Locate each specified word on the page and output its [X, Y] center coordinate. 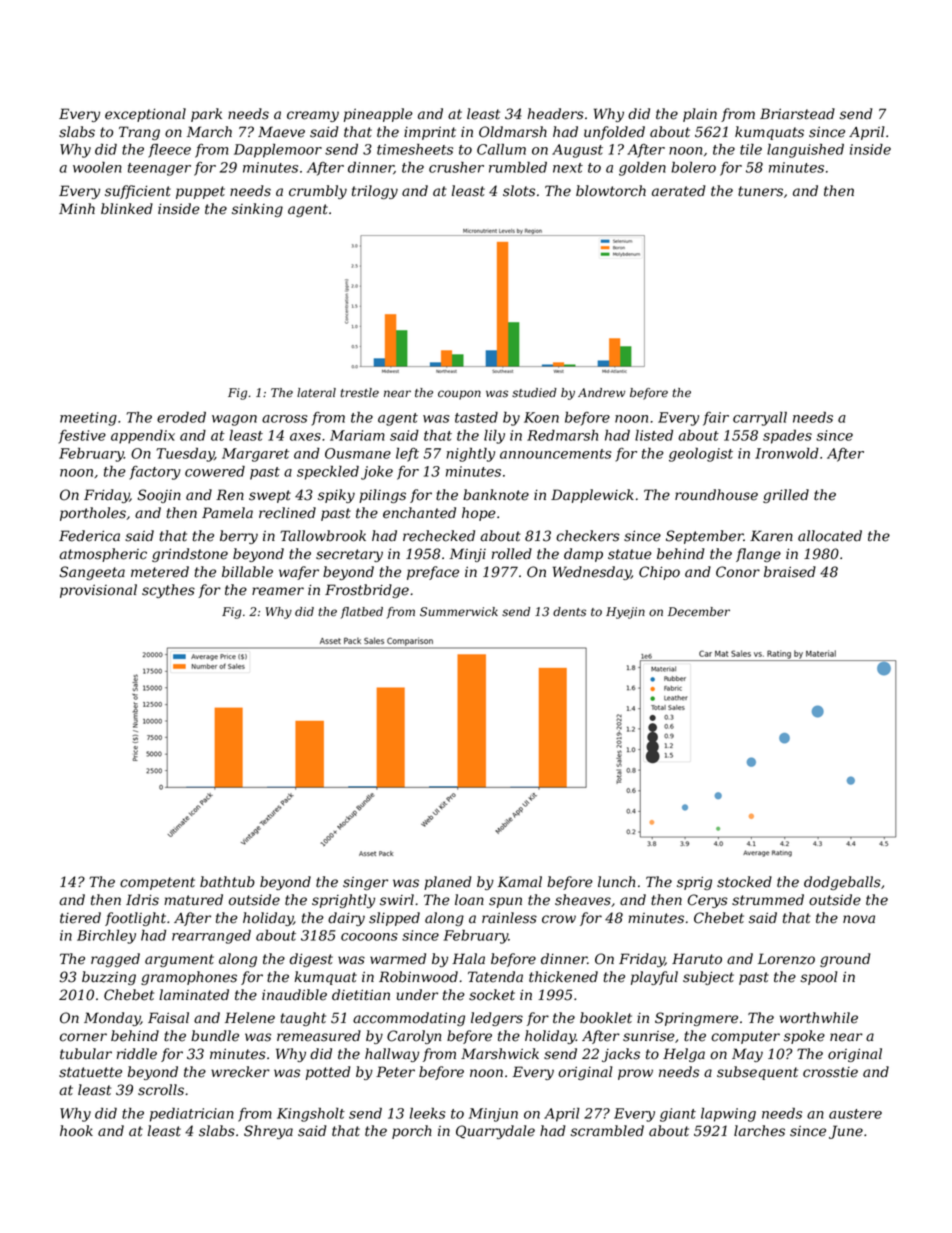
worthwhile [819, 1018]
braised [790, 572]
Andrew [601, 393]
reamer [278, 591]
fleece [169, 151]
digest [311, 960]
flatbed [362, 613]
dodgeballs [842, 883]
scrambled [607, 1131]
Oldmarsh [513, 132]
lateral [316, 393]
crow [559, 919]
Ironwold [787, 453]
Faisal [168, 1018]
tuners [760, 191]
